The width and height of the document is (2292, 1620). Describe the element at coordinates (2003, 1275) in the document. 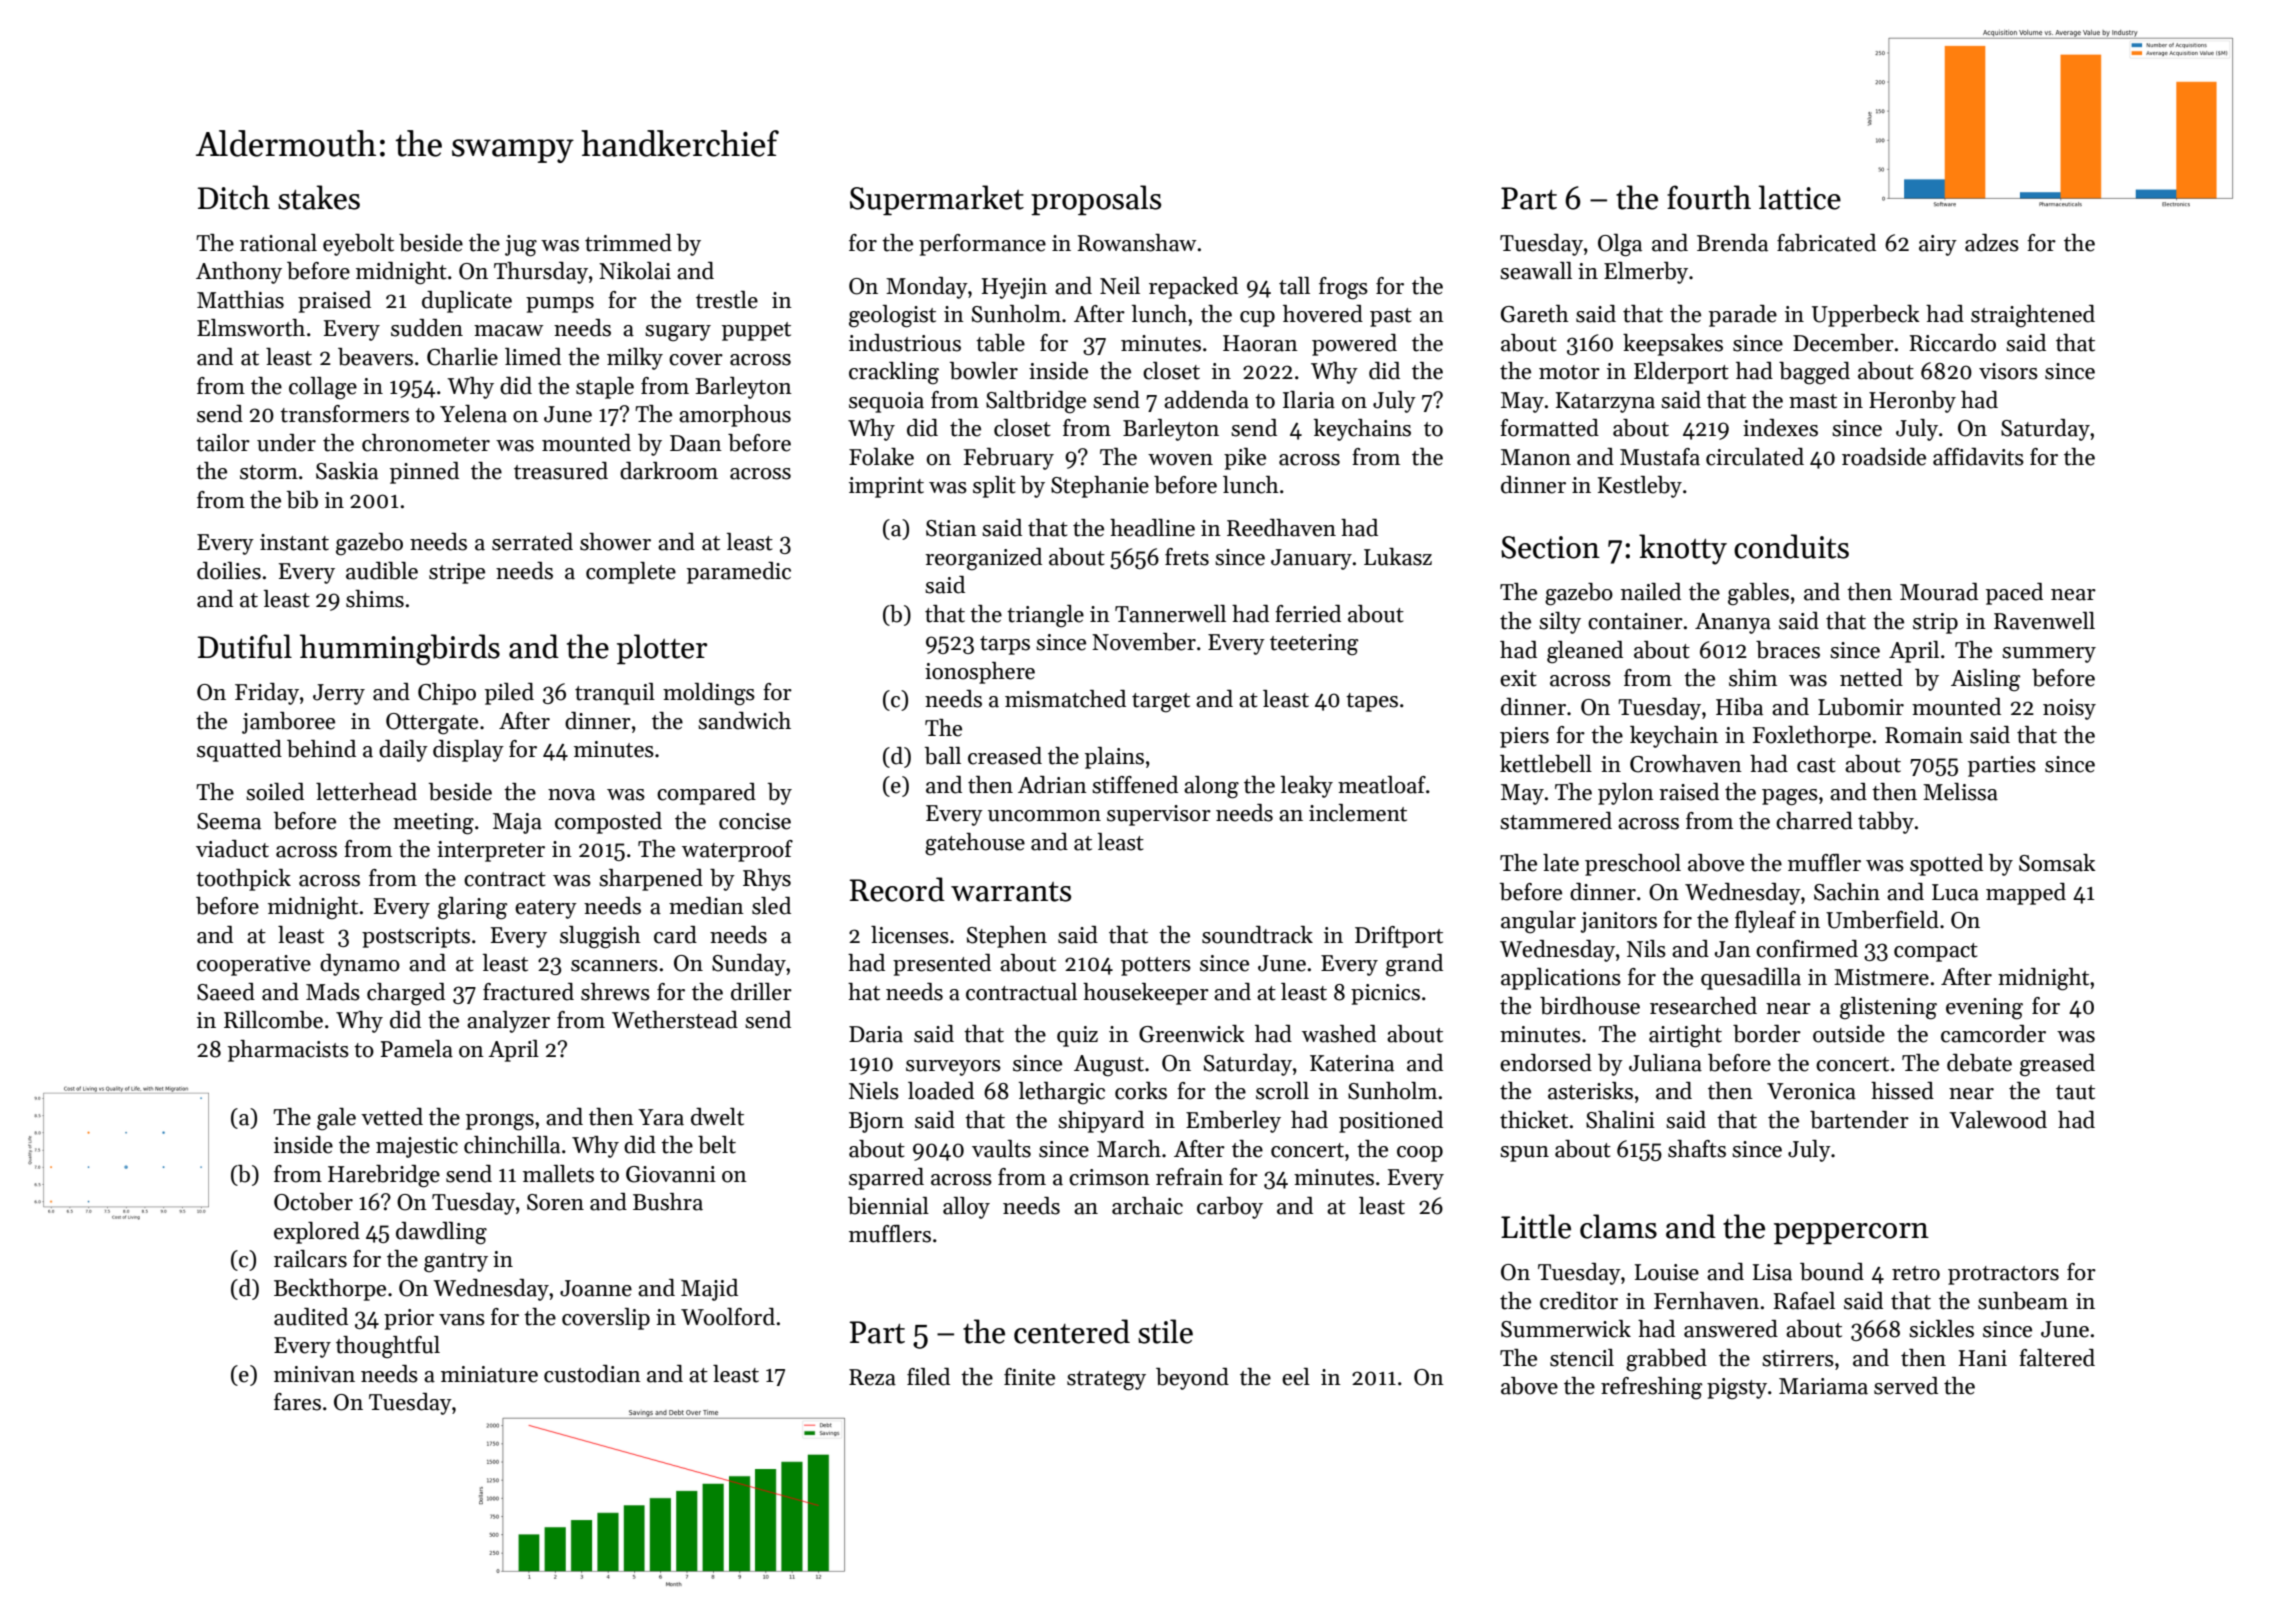

I see `protractors` at that location.
